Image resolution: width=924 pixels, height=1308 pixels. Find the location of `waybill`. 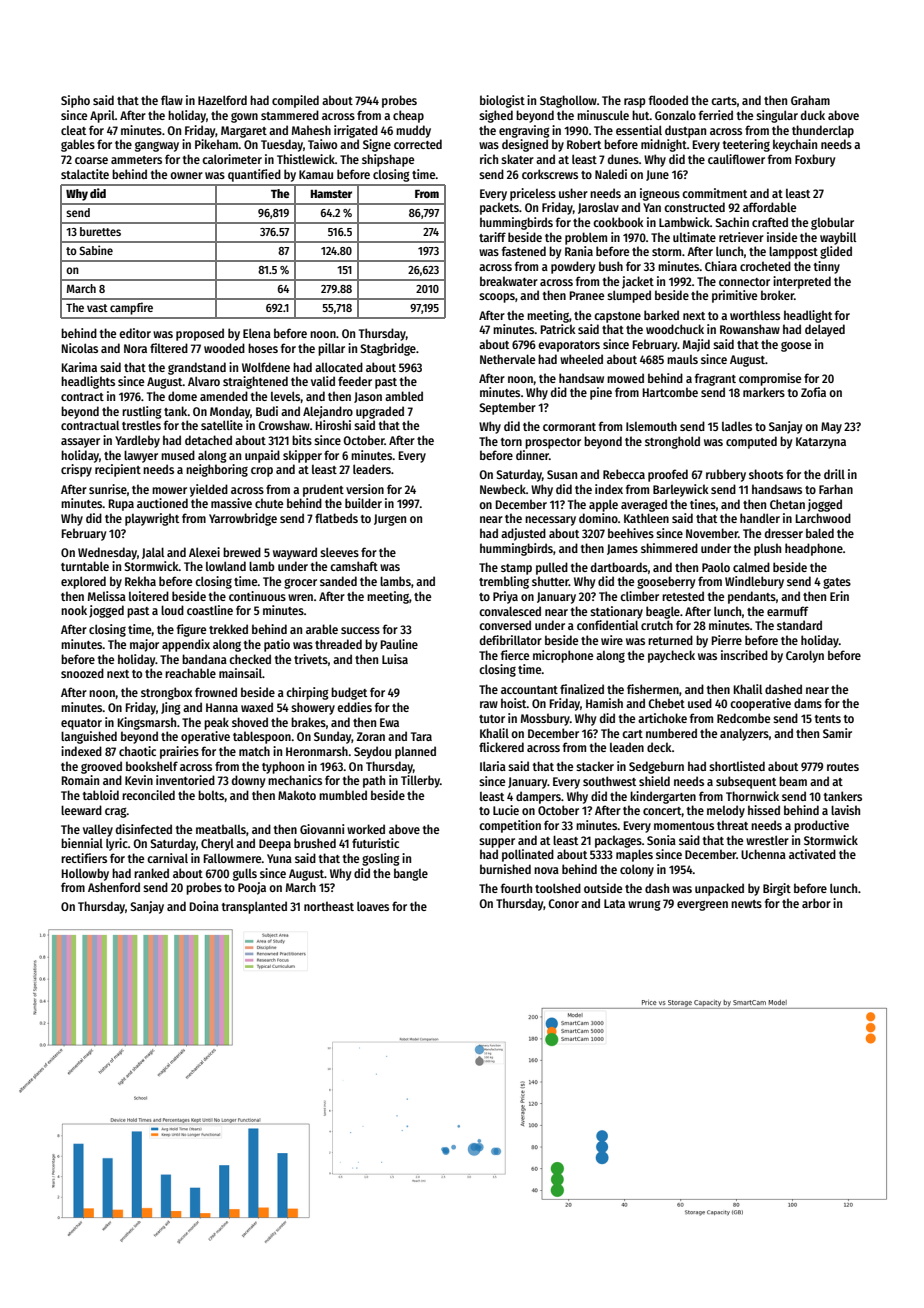

waybill is located at coordinates (838, 238).
